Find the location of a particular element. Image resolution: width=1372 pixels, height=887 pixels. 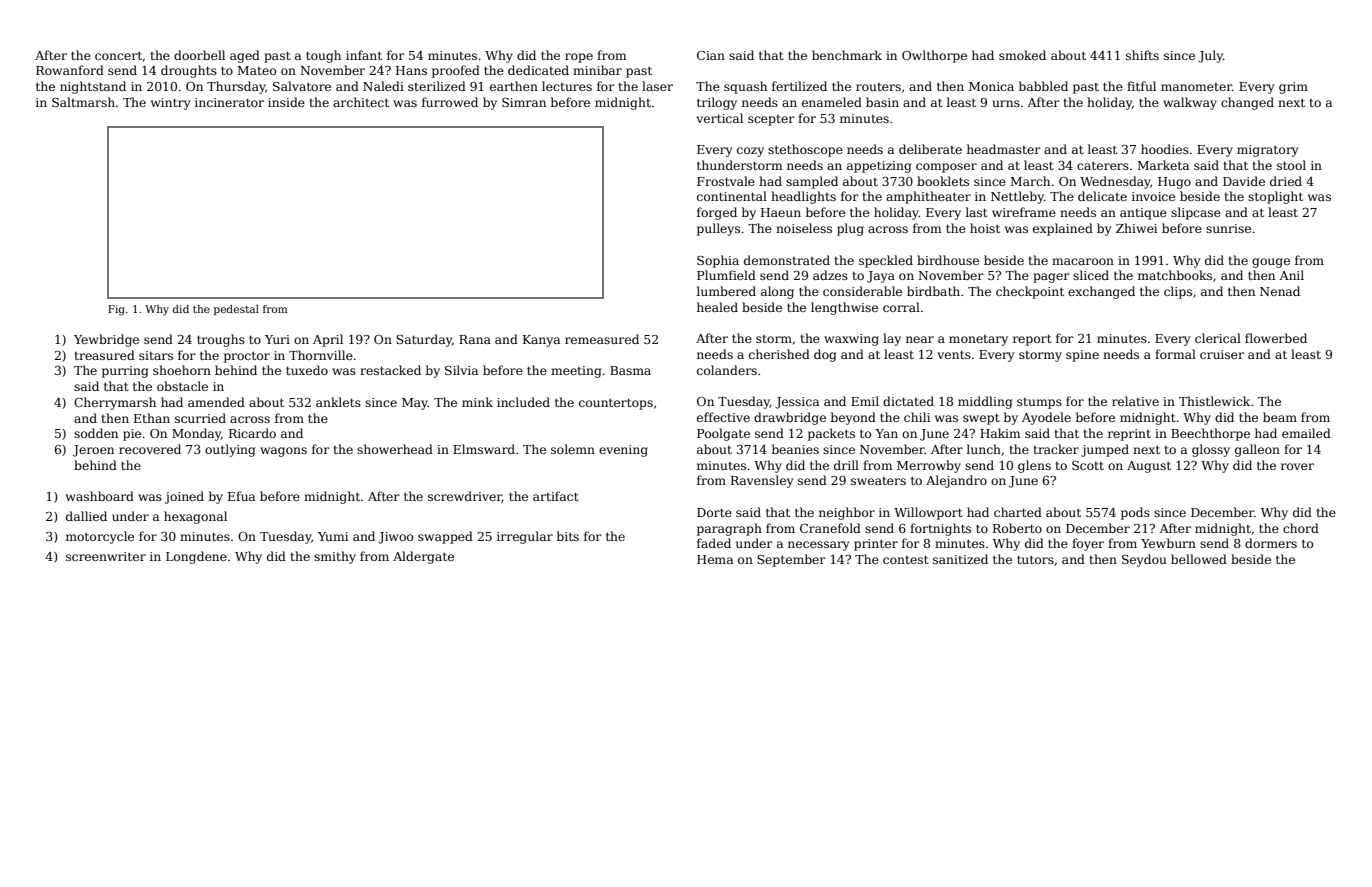

Owlthorpe is located at coordinates (934, 56).
